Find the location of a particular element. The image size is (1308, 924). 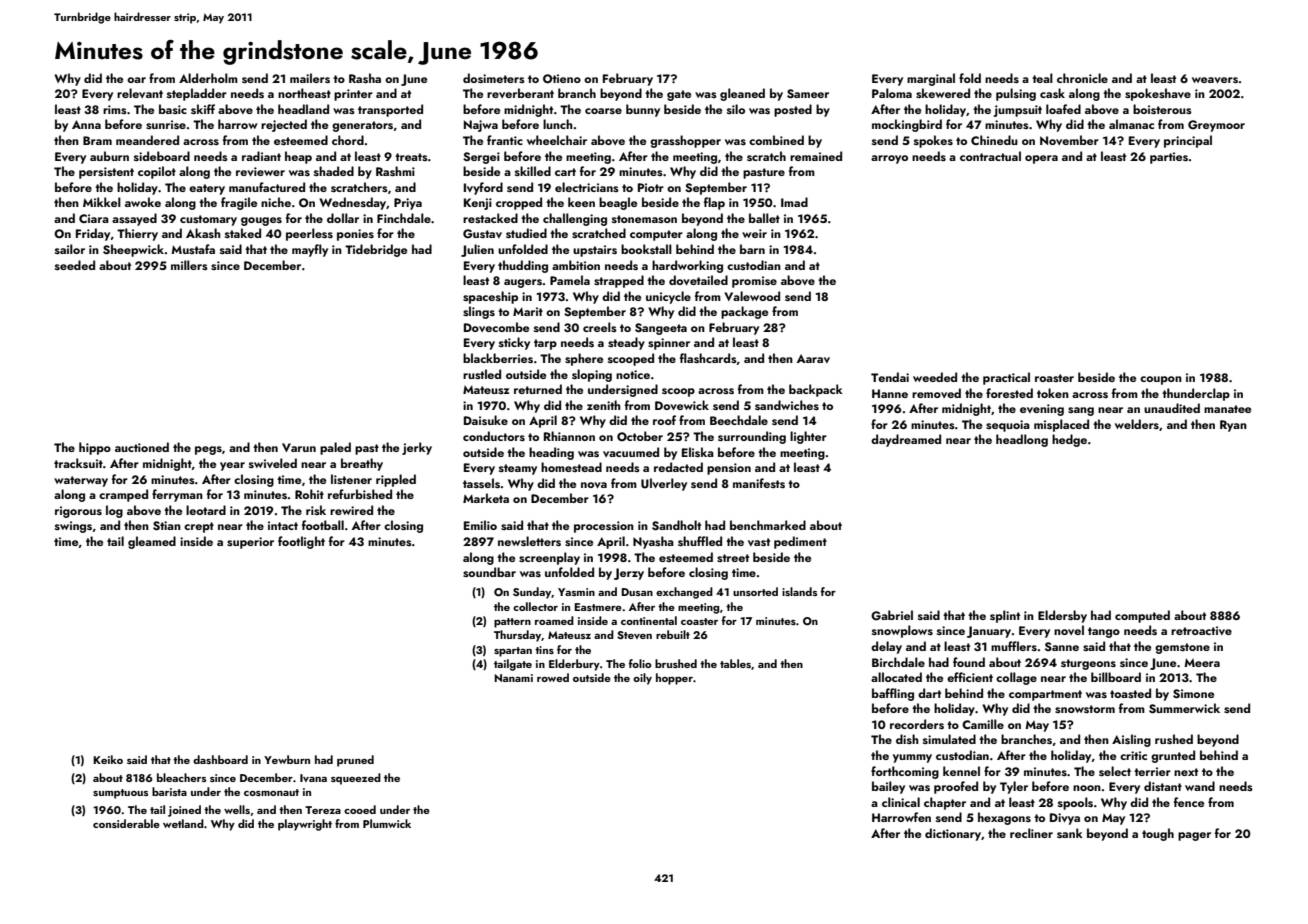

rustled is located at coordinates (482, 374).
